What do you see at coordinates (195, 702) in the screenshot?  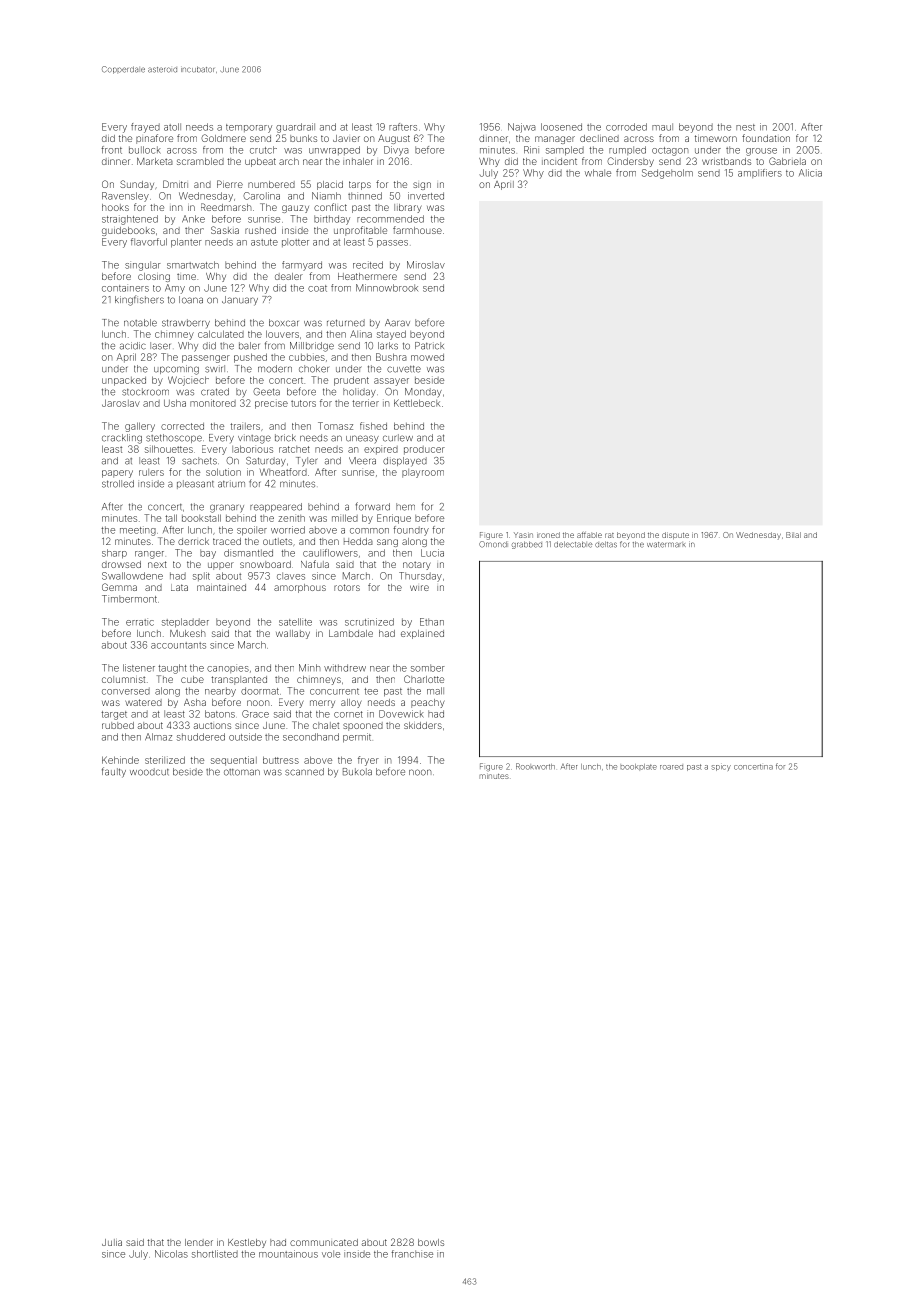 I see `Asha` at bounding box center [195, 702].
